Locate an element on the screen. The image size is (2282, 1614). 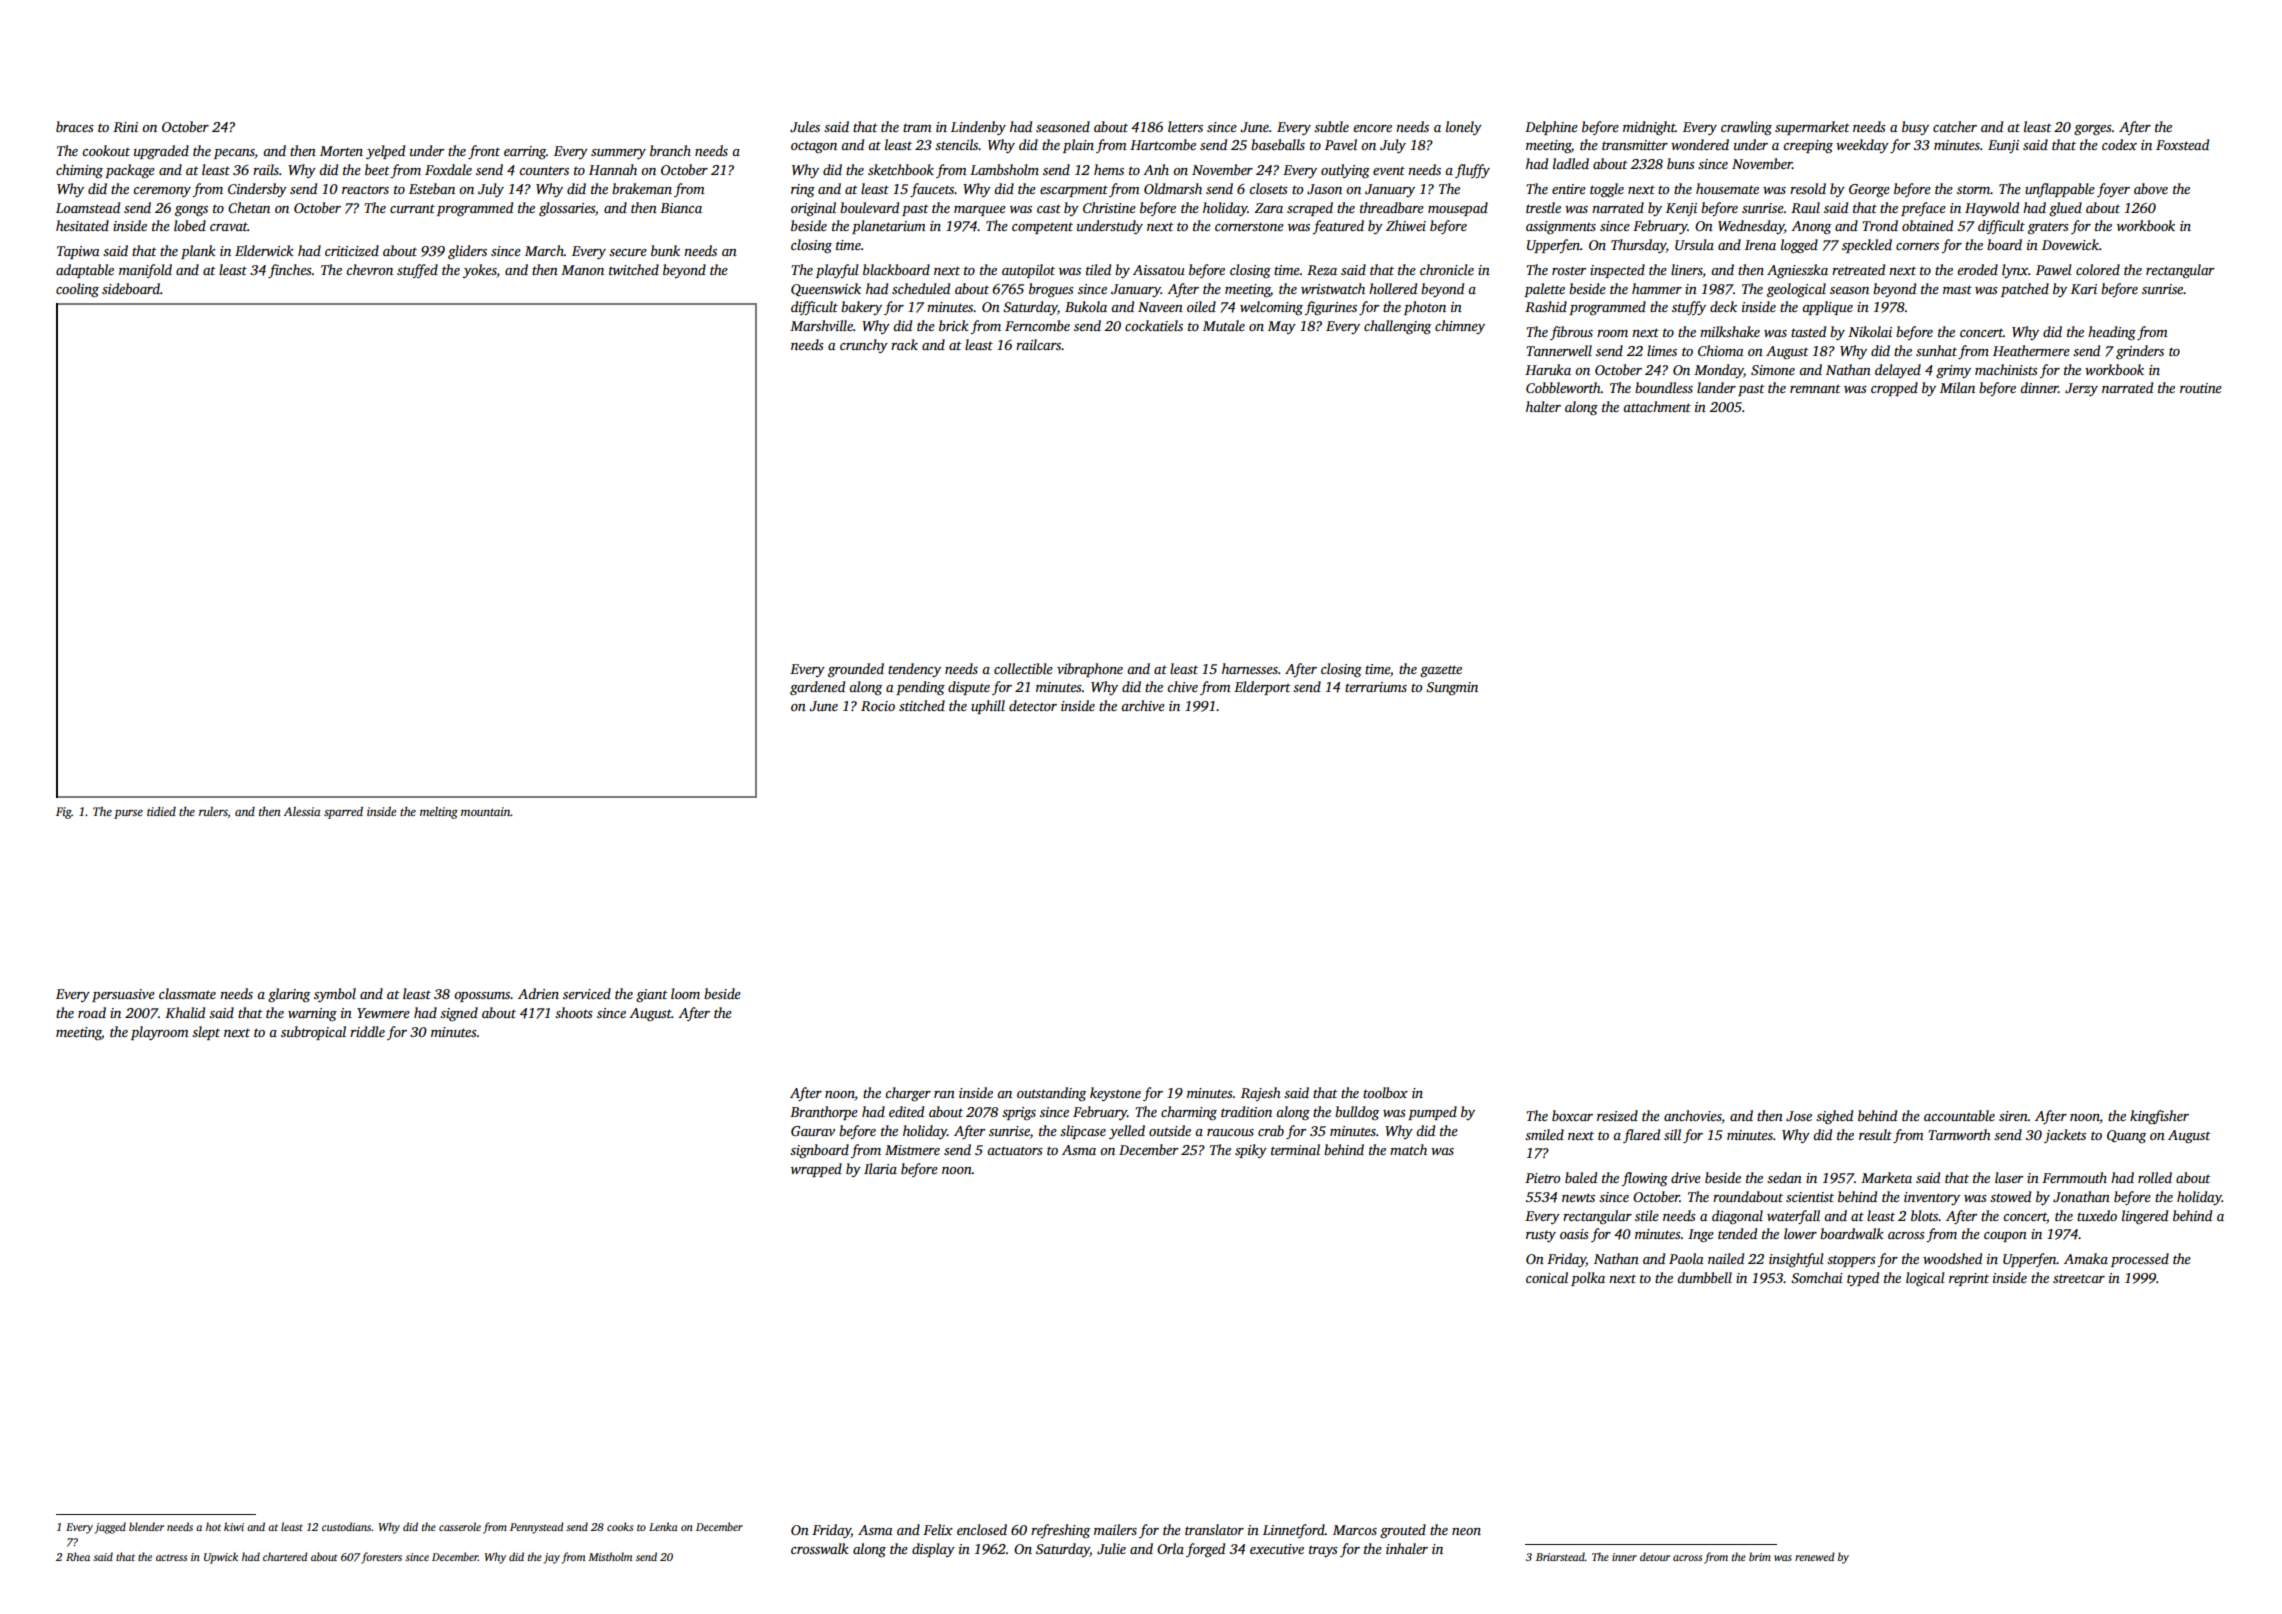
twitched is located at coordinates (634, 269).
